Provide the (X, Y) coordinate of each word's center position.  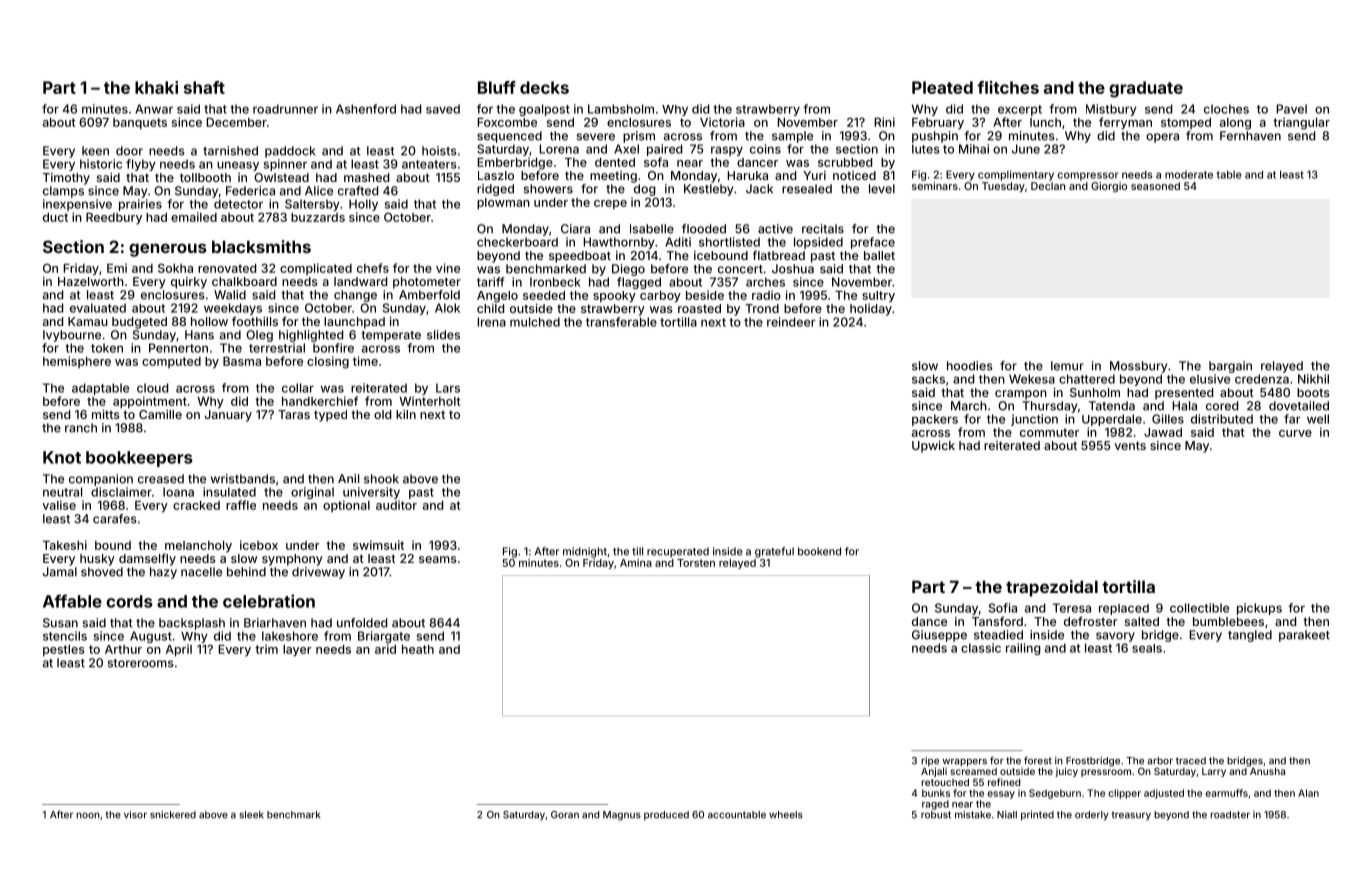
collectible (1199, 608)
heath (418, 649)
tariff (491, 282)
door (129, 151)
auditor (396, 505)
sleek (251, 815)
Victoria (722, 122)
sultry (878, 296)
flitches (1008, 87)
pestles (64, 650)
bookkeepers (139, 459)
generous (168, 250)
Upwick (933, 446)
